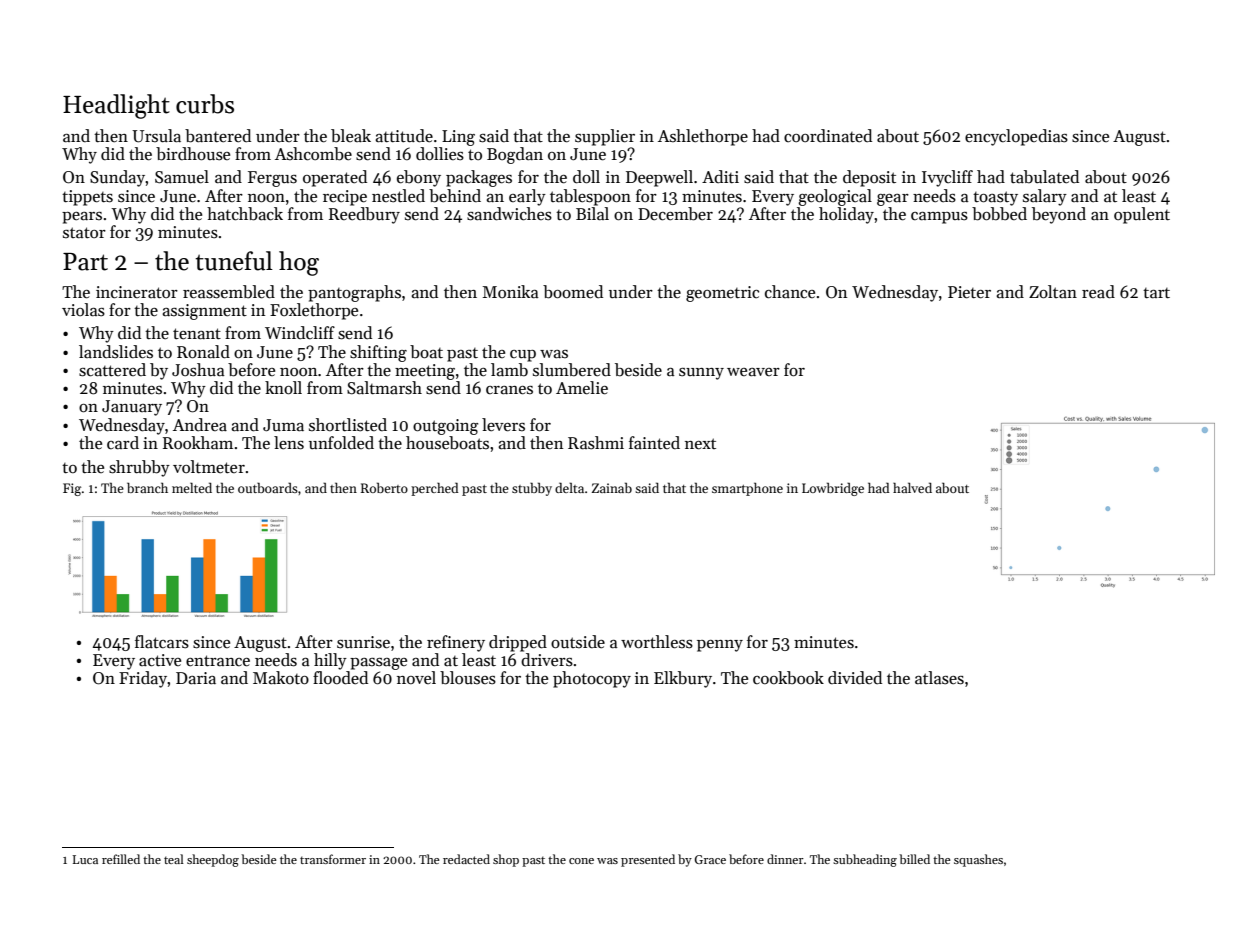 The image size is (1233, 952). Describe the element at coordinates (363, 642) in the screenshot. I see `sunrise` at that location.
